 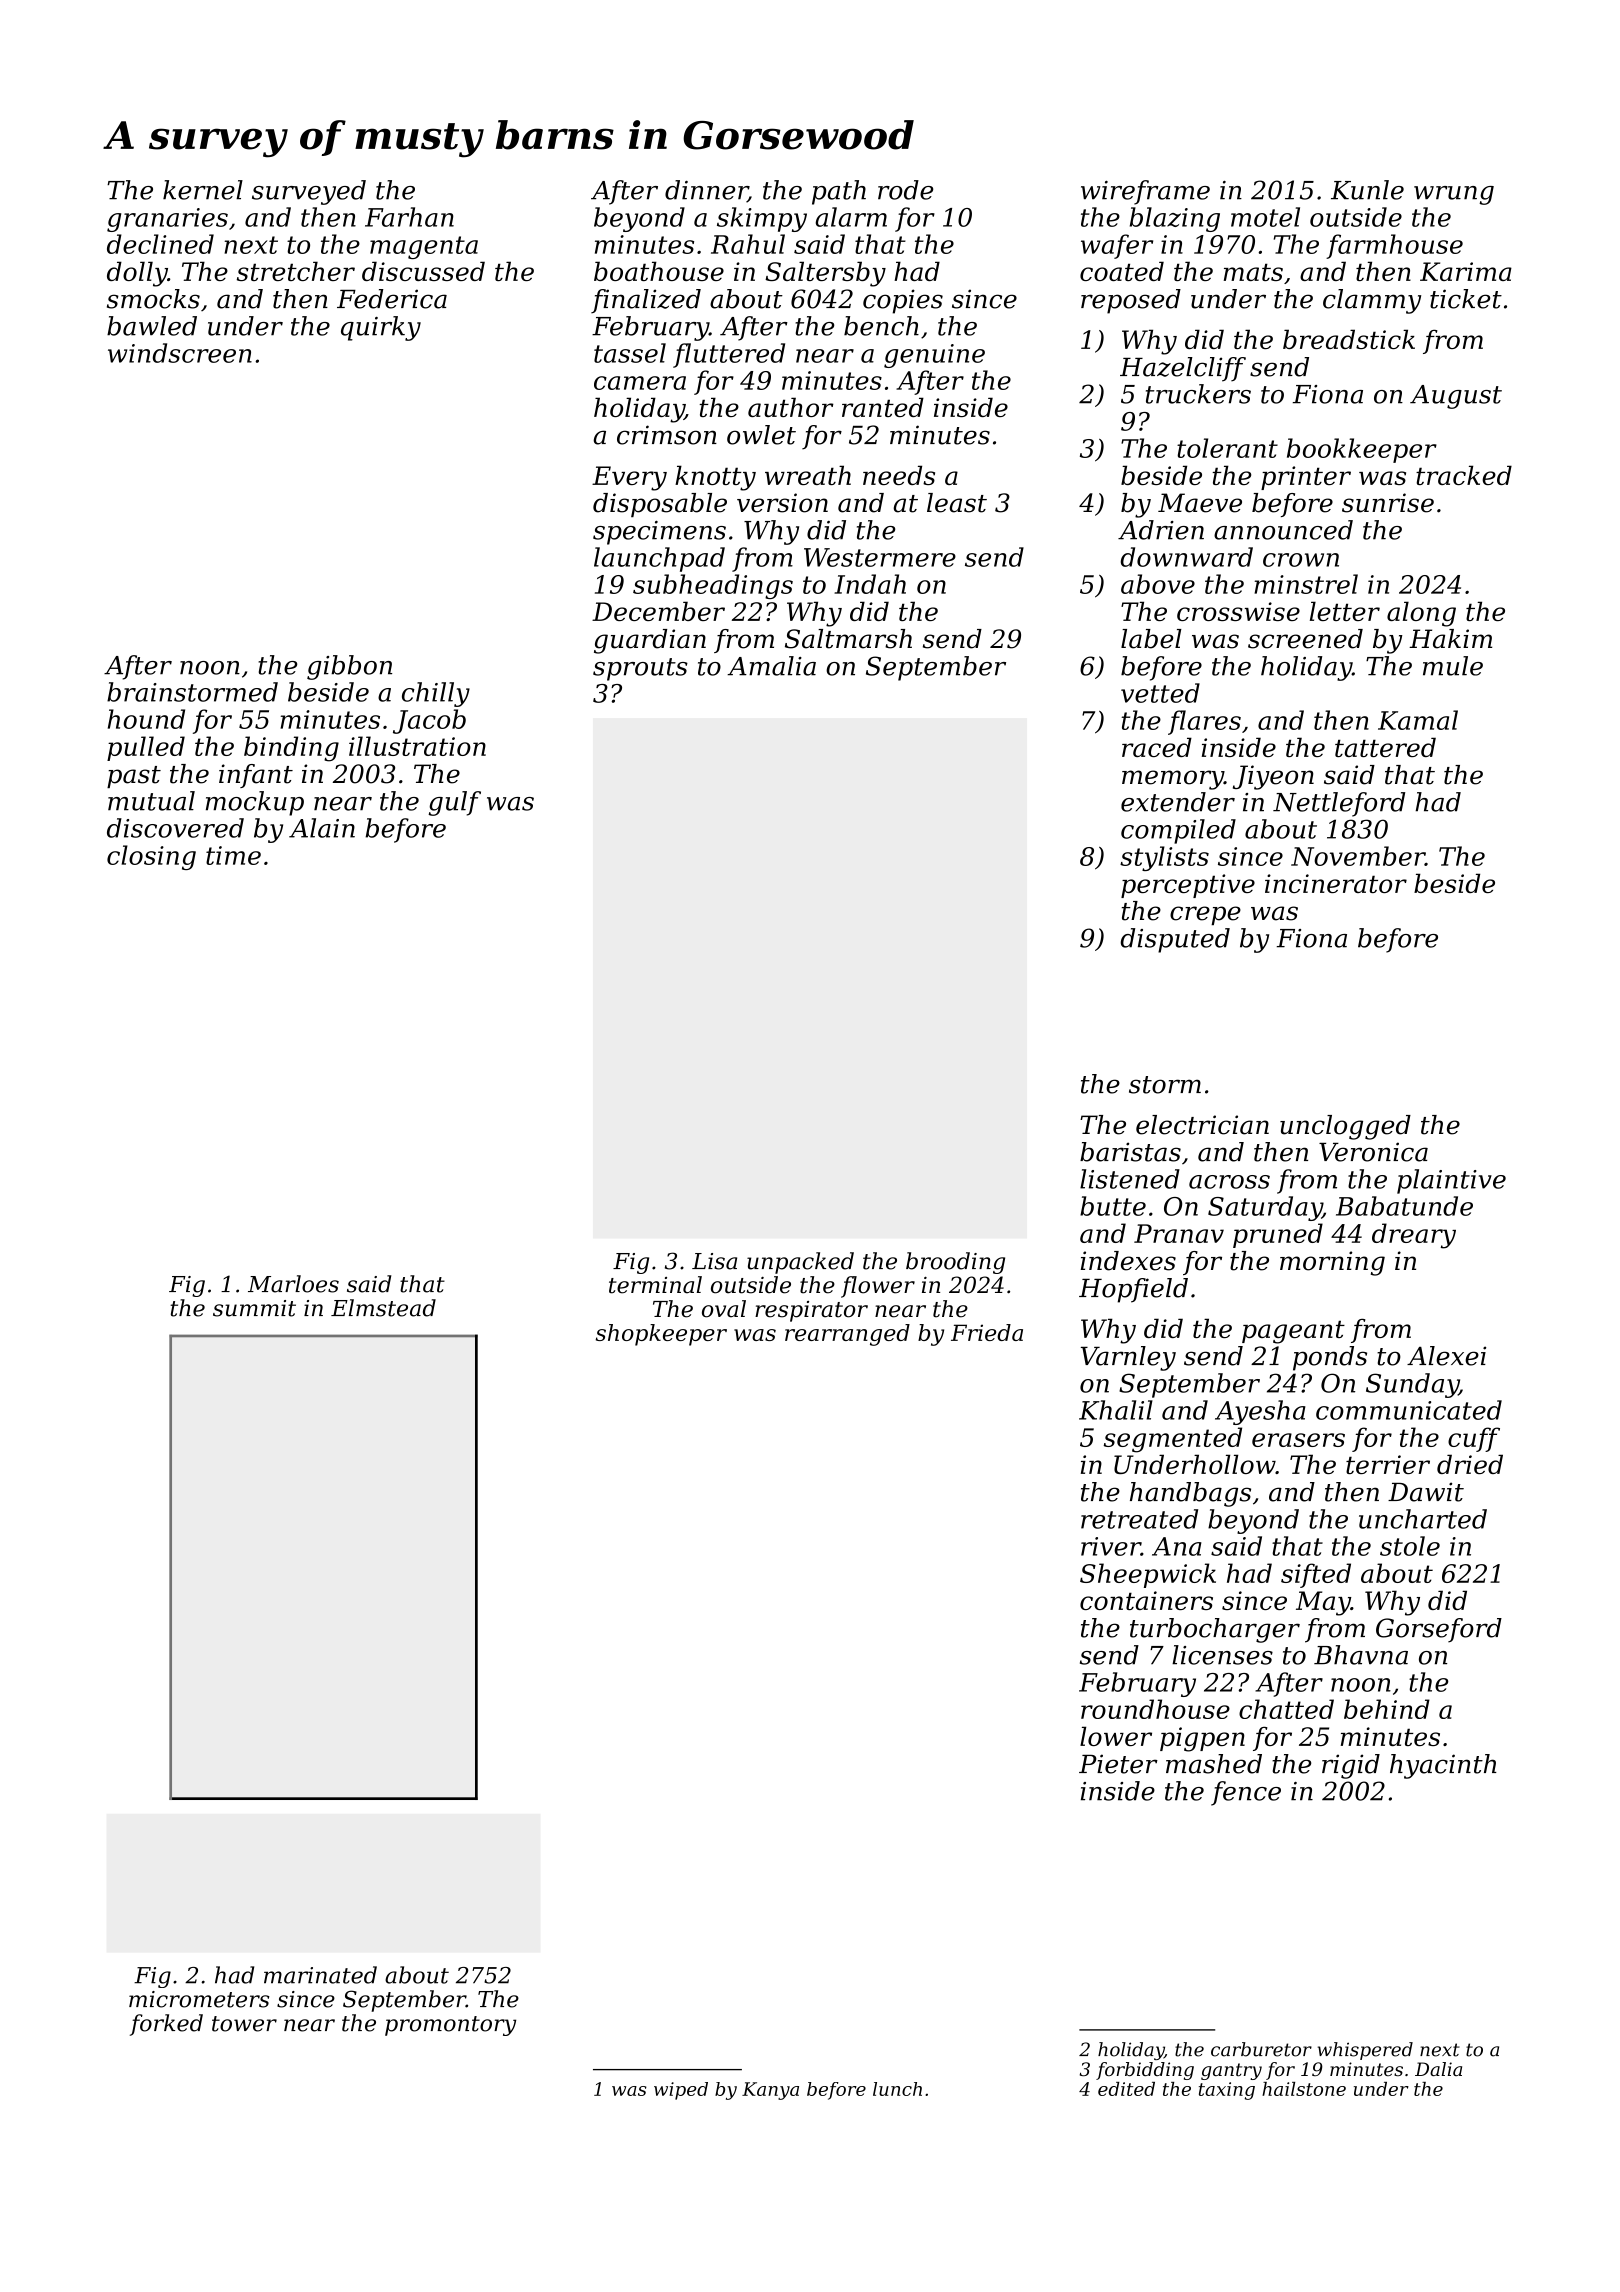 I want to click on windscreen, so click(x=180, y=353).
